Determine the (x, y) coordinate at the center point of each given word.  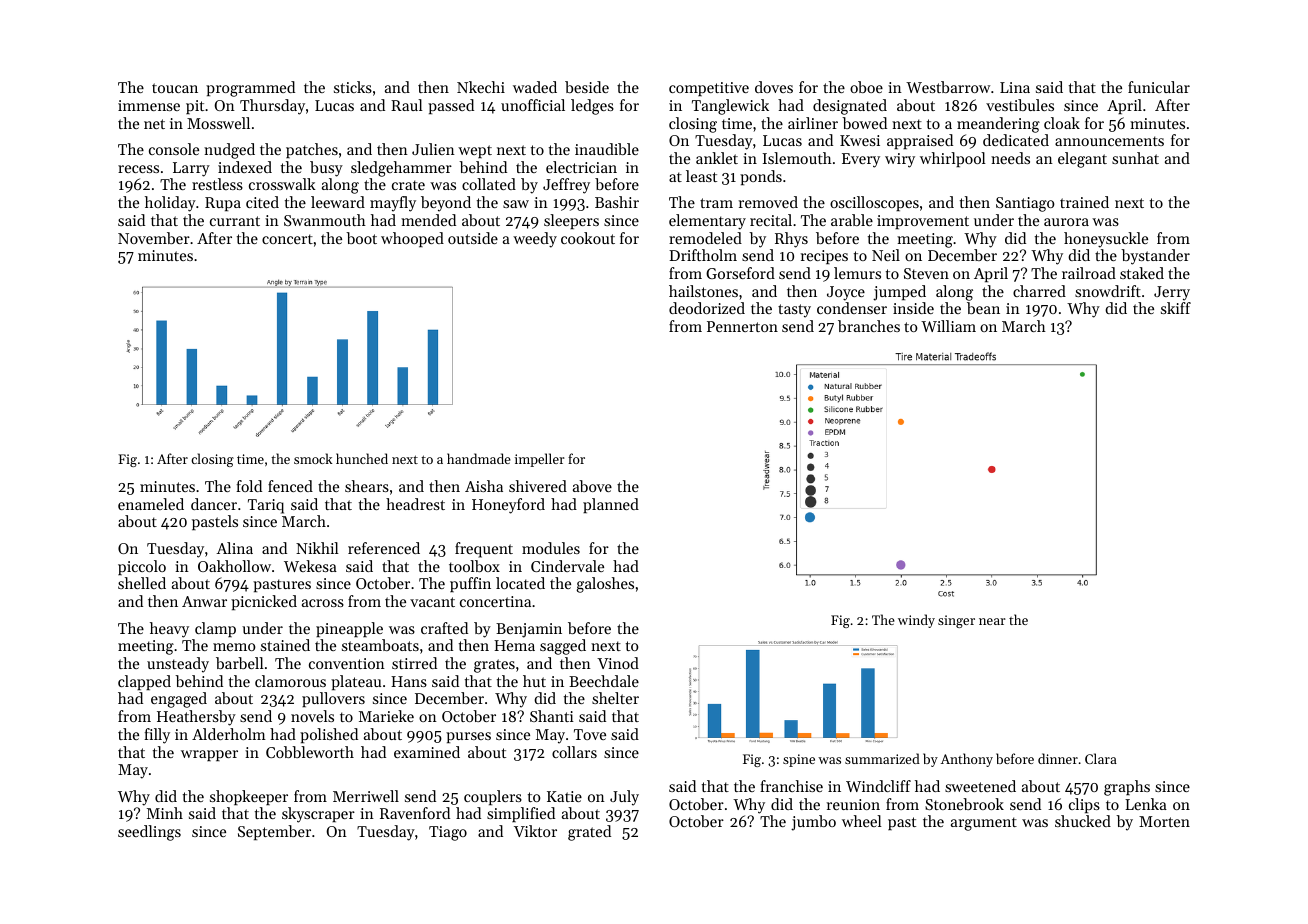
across (323, 603)
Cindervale (567, 566)
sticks (353, 87)
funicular (1159, 87)
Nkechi (481, 87)
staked (1142, 273)
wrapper (209, 755)
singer (956, 621)
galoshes (605, 585)
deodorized (707, 308)
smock (313, 458)
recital (771, 220)
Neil (886, 255)
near (992, 621)
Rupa (223, 204)
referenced (384, 548)
